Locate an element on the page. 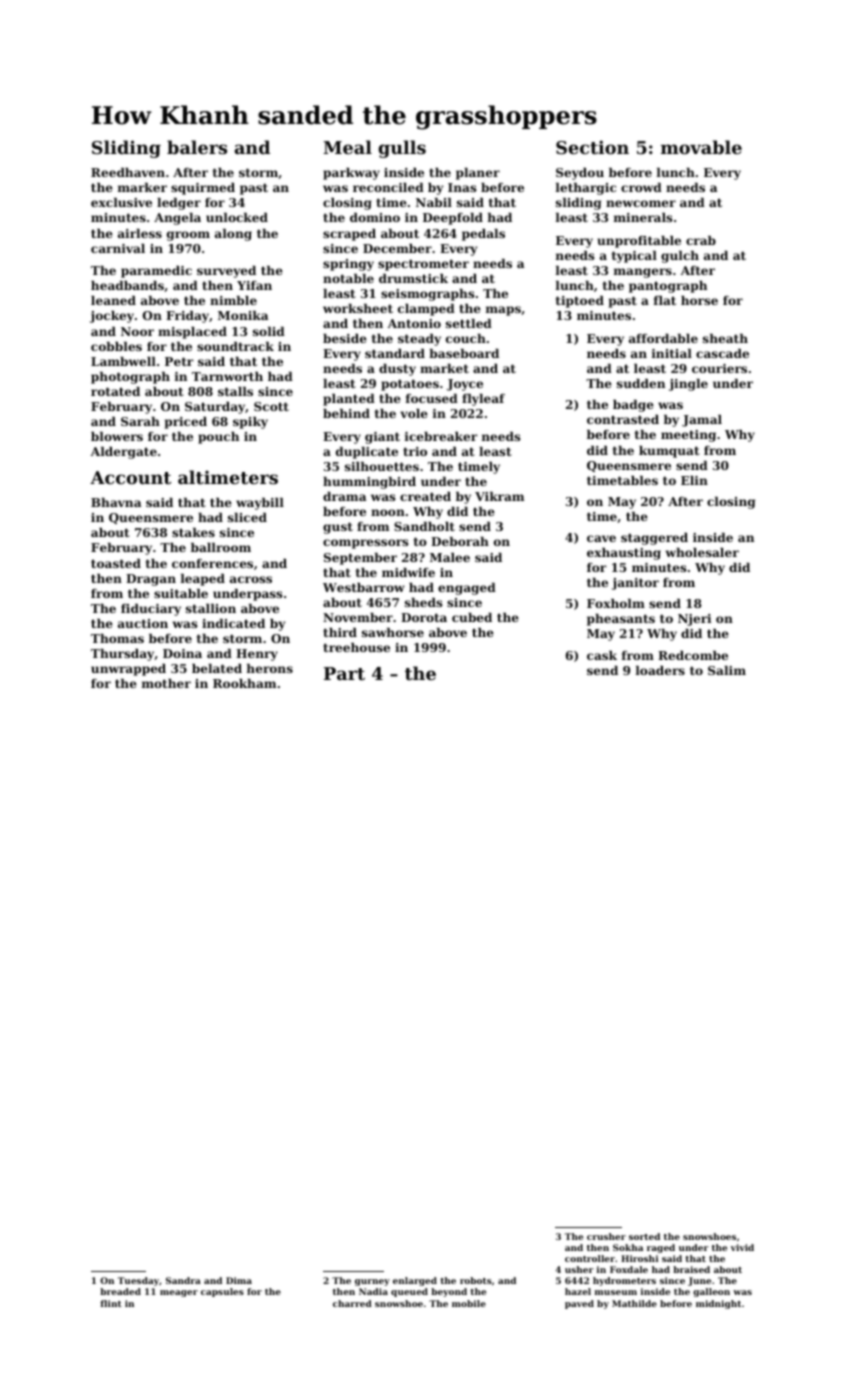 Image resolution: width=849 pixels, height=1400 pixels. loaders is located at coordinates (660, 670).
